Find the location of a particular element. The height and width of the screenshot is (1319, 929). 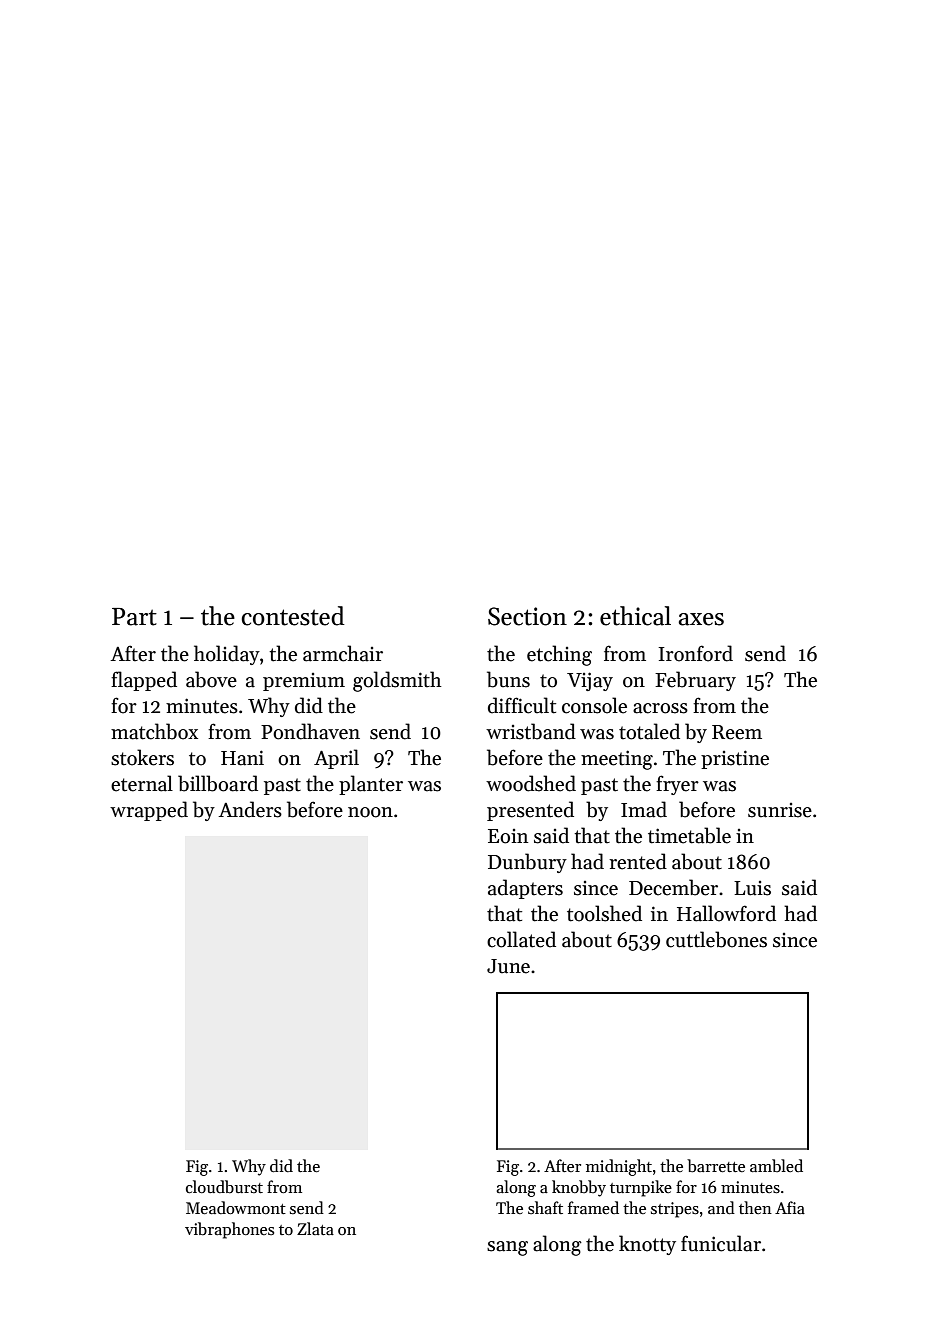

barrette is located at coordinates (716, 1166).
